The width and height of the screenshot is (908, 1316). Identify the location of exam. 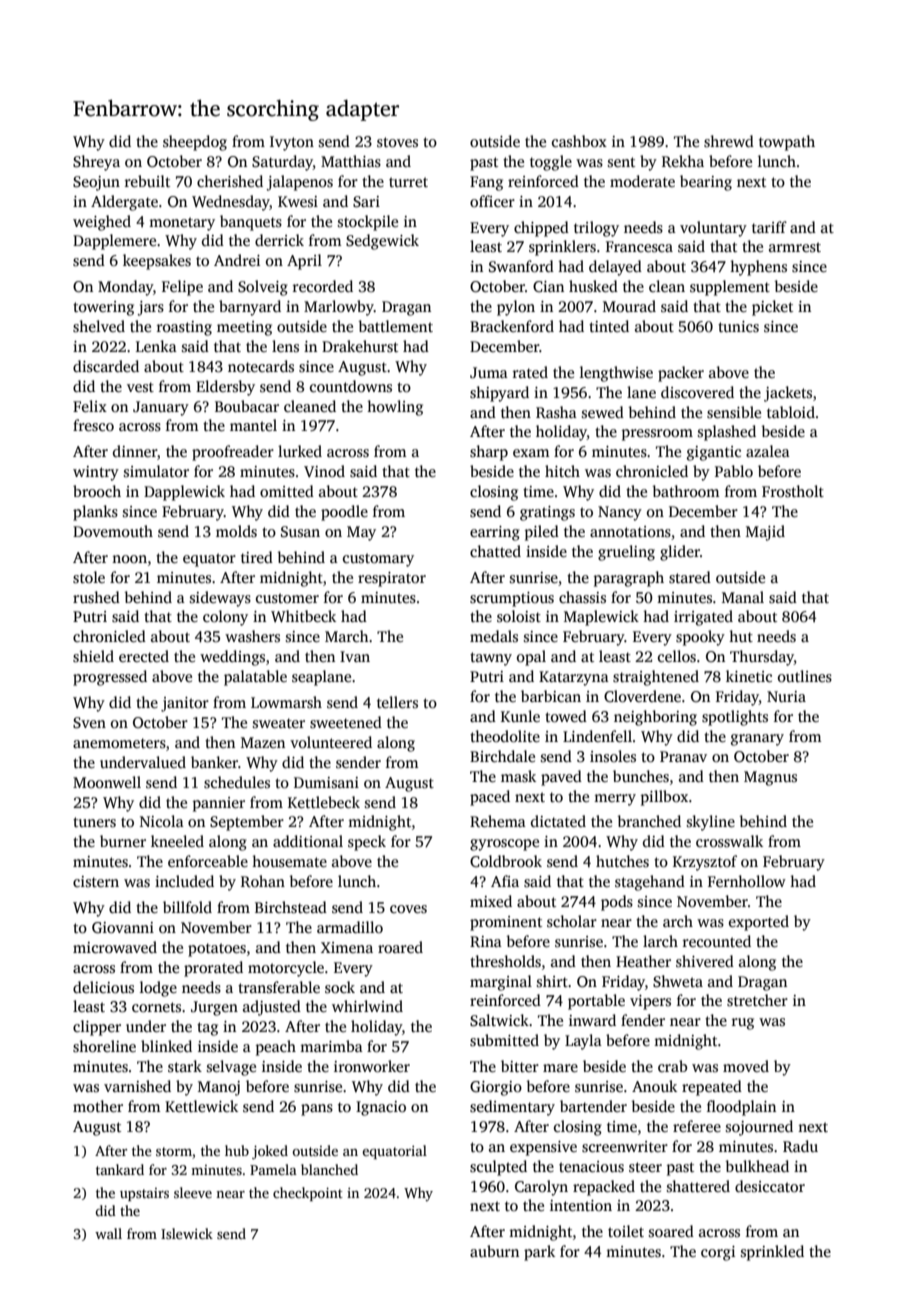
(531, 453).
